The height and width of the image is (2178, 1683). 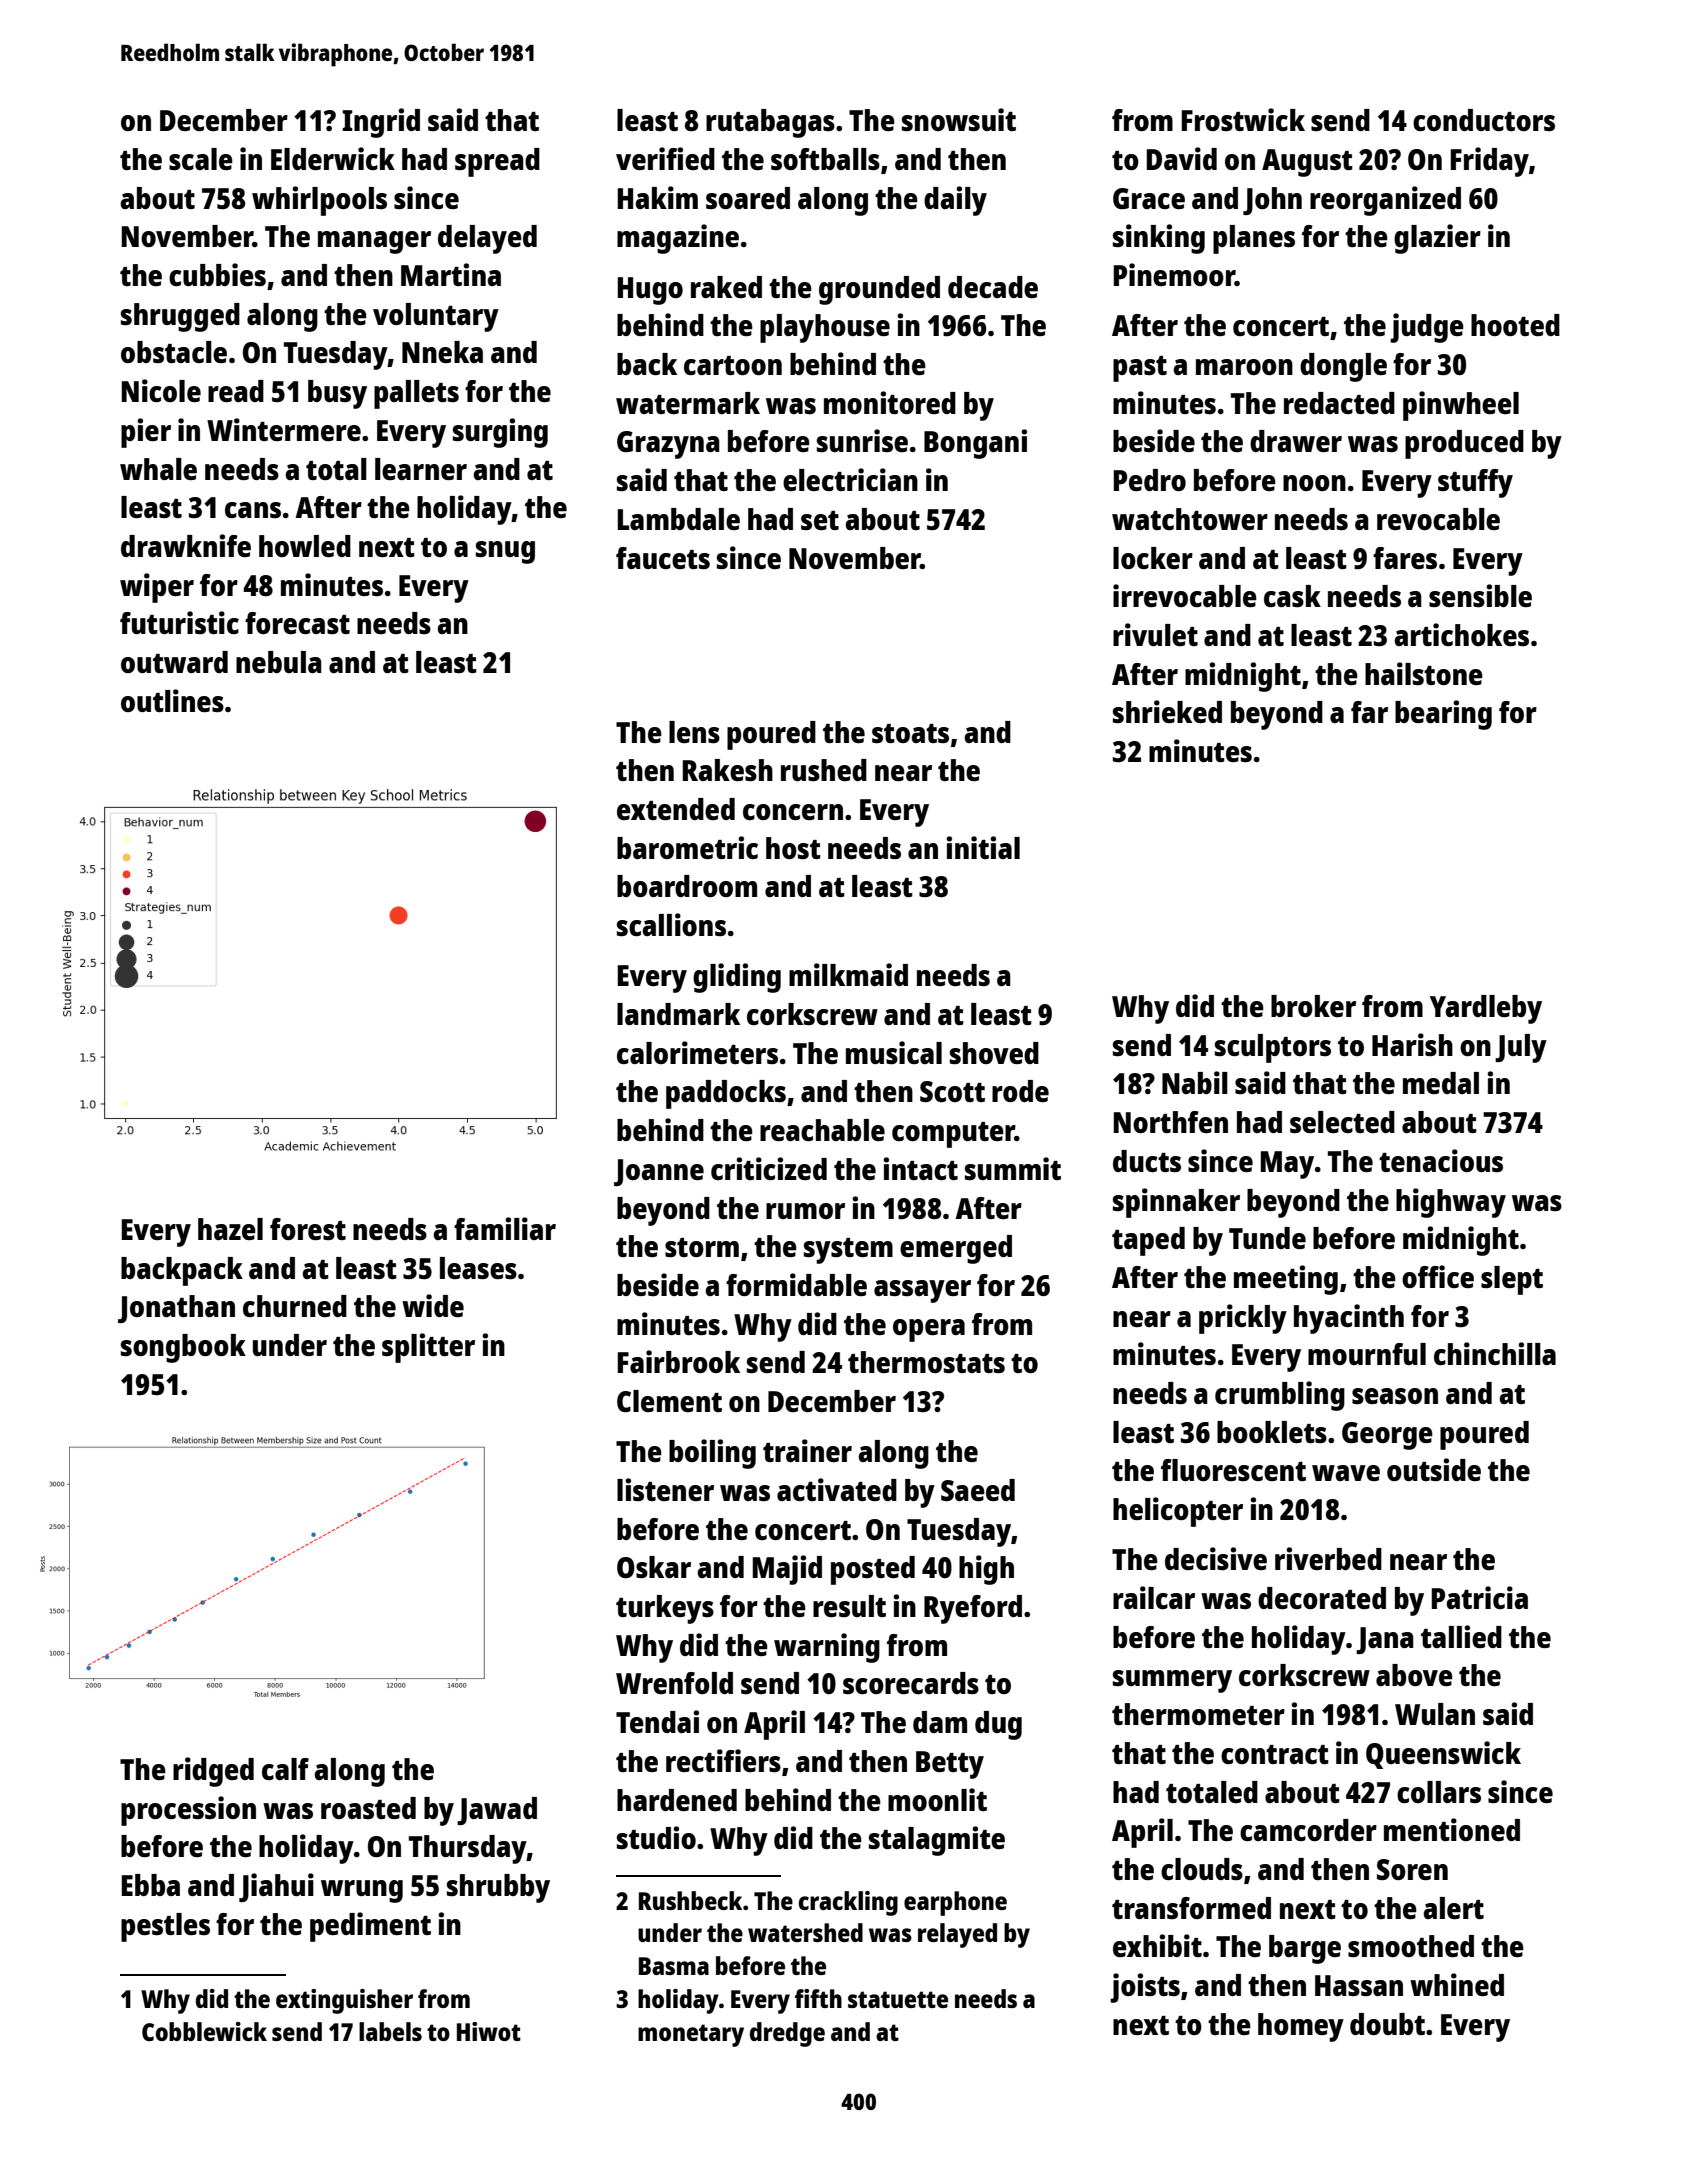 I want to click on softballs, so click(x=825, y=159).
